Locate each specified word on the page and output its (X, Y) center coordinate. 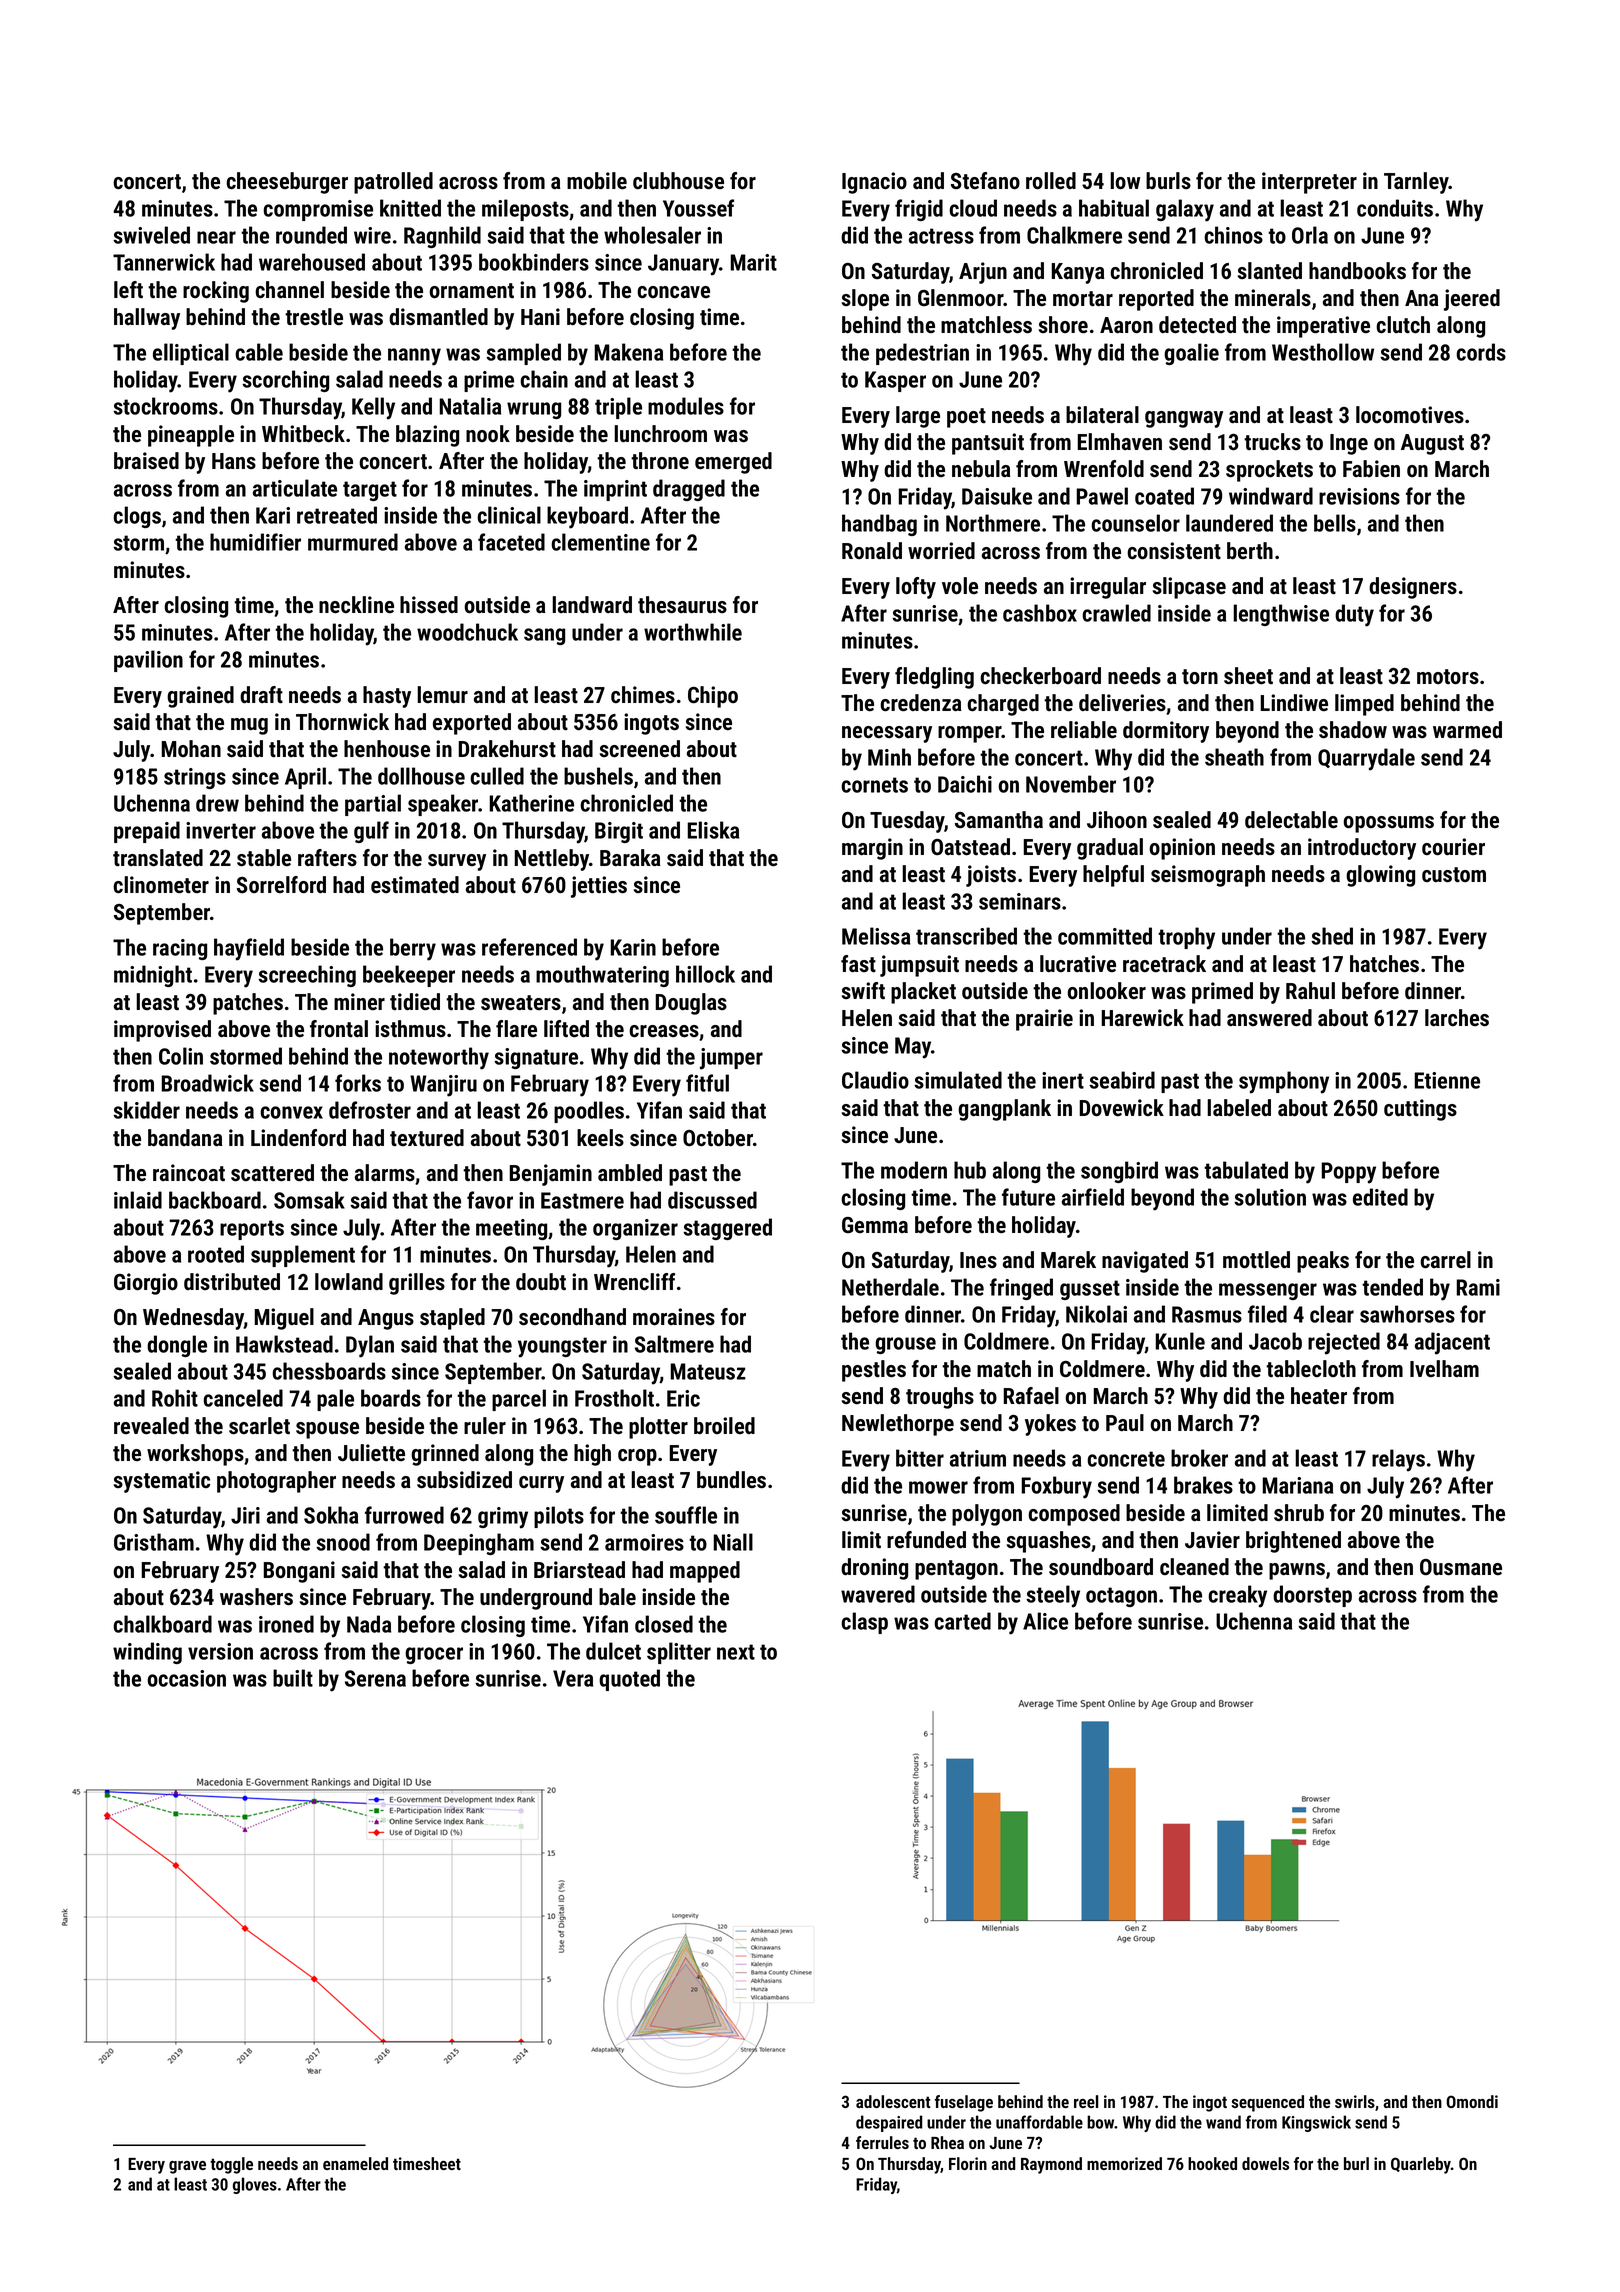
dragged (689, 490)
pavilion (148, 661)
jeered (1472, 300)
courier (1453, 846)
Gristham (154, 1542)
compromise (318, 210)
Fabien (1371, 468)
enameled (355, 2163)
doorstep (1312, 1596)
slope (865, 300)
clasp (864, 1623)
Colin (181, 1056)
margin (872, 849)
